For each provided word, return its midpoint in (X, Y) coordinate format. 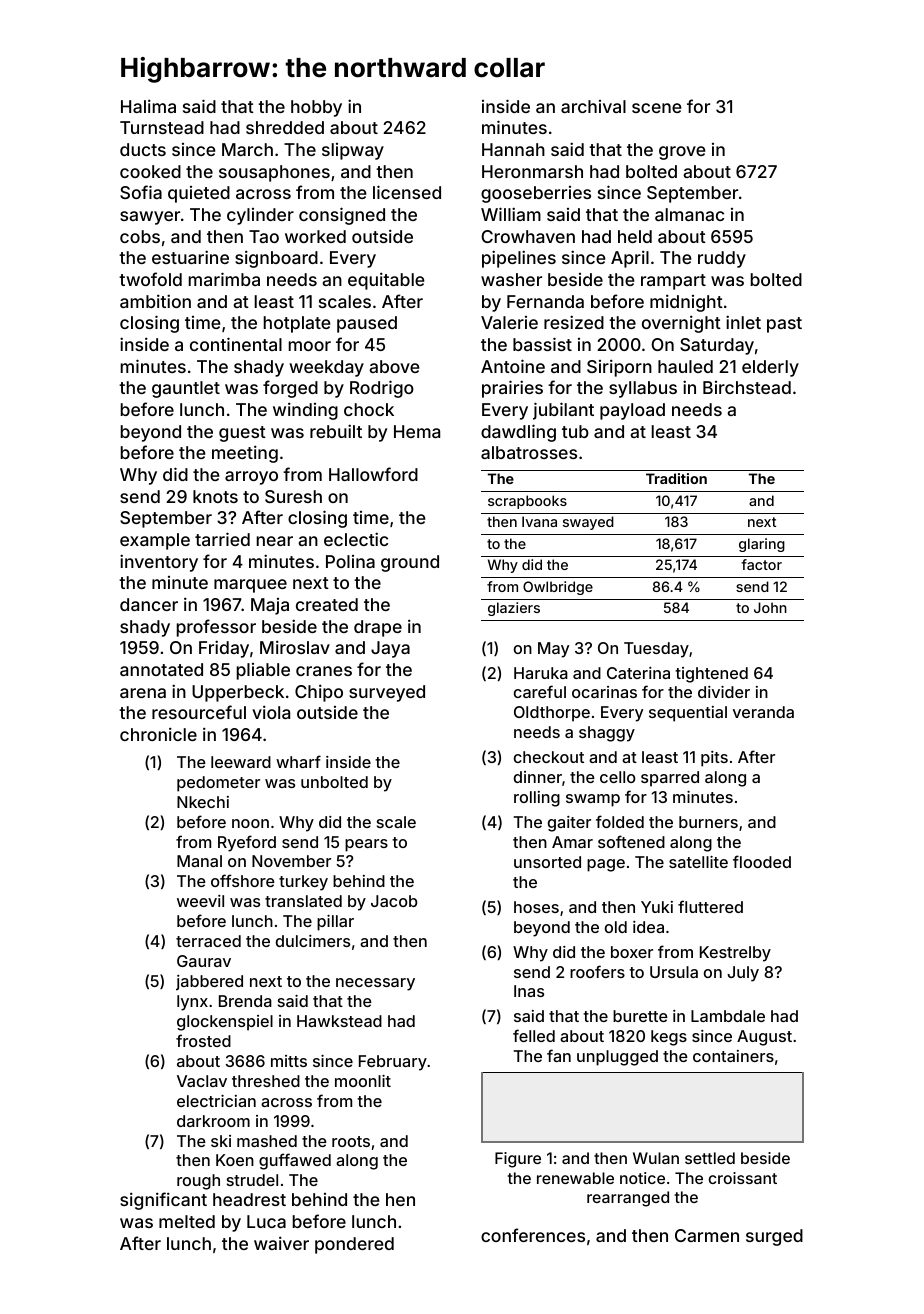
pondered (354, 1245)
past (784, 325)
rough (198, 1182)
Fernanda (545, 301)
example (155, 541)
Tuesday (656, 650)
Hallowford (373, 474)
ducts (143, 149)
